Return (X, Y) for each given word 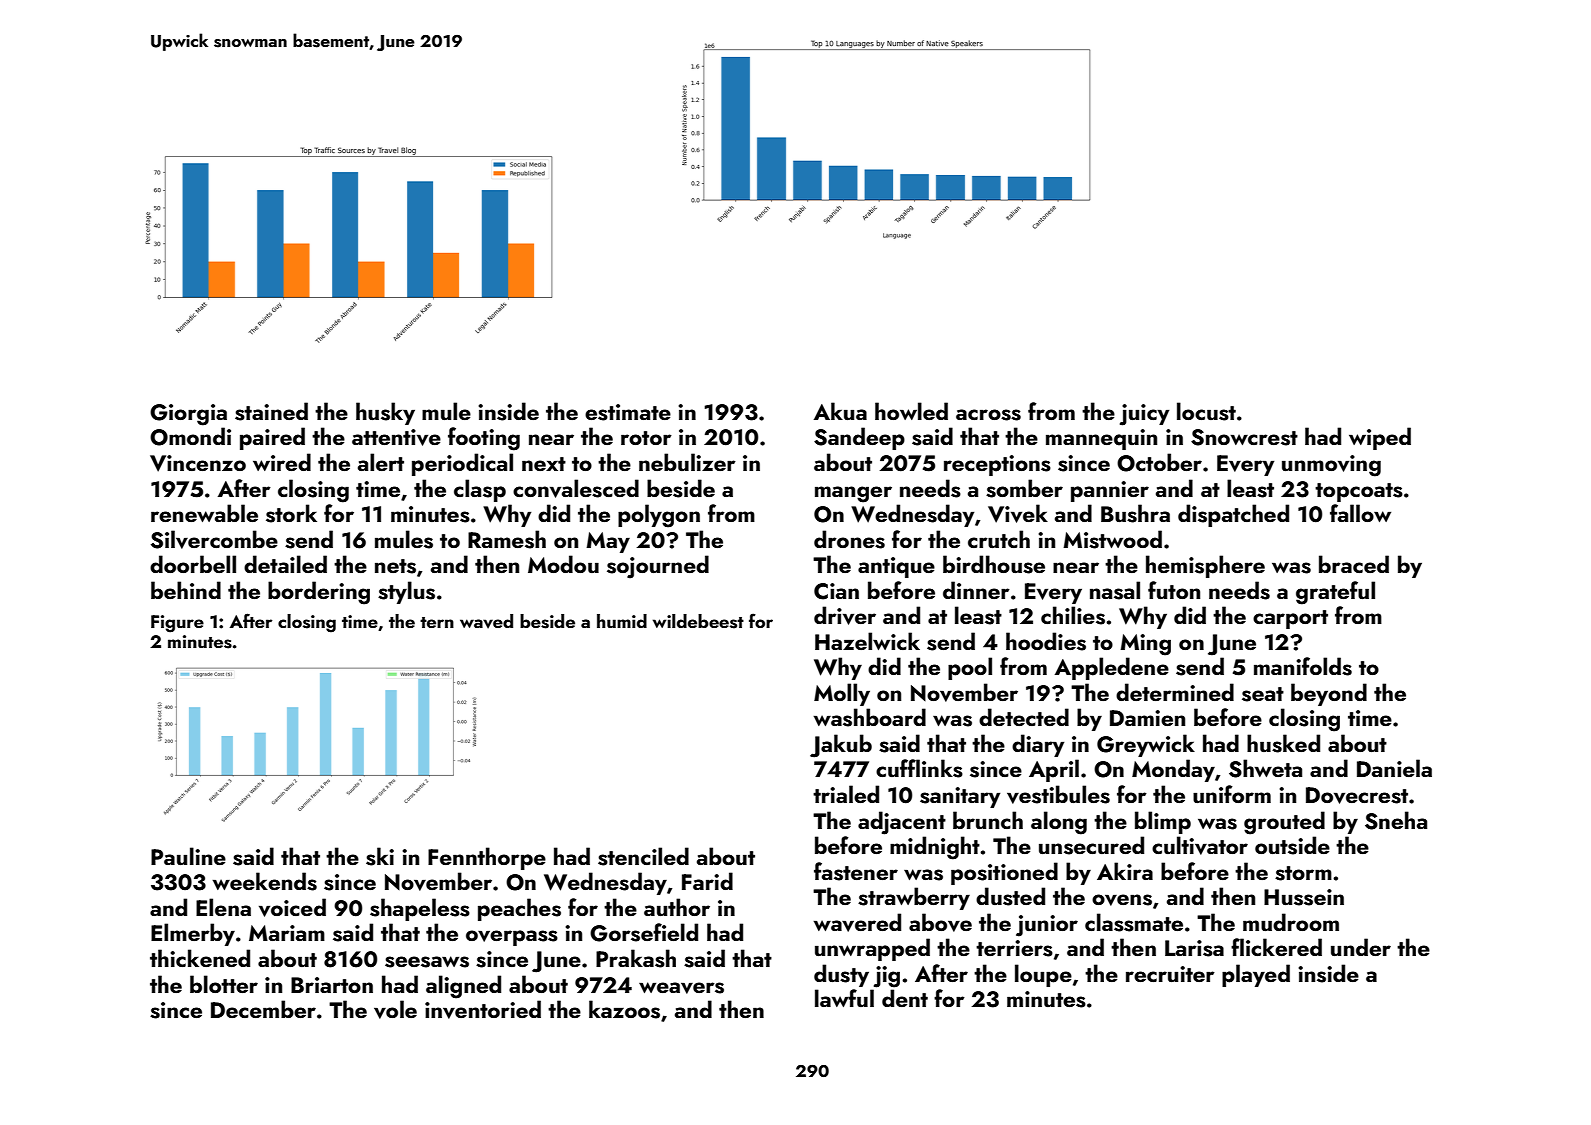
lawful (844, 998)
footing (484, 439)
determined (1175, 692)
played (1256, 975)
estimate (628, 412)
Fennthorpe (487, 858)
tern (437, 622)
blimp (1163, 822)
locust (1206, 411)
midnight (935, 848)
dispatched (1233, 515)
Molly (842, 694)
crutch (999, 539)
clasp (480, 490)
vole (395, 1009)
